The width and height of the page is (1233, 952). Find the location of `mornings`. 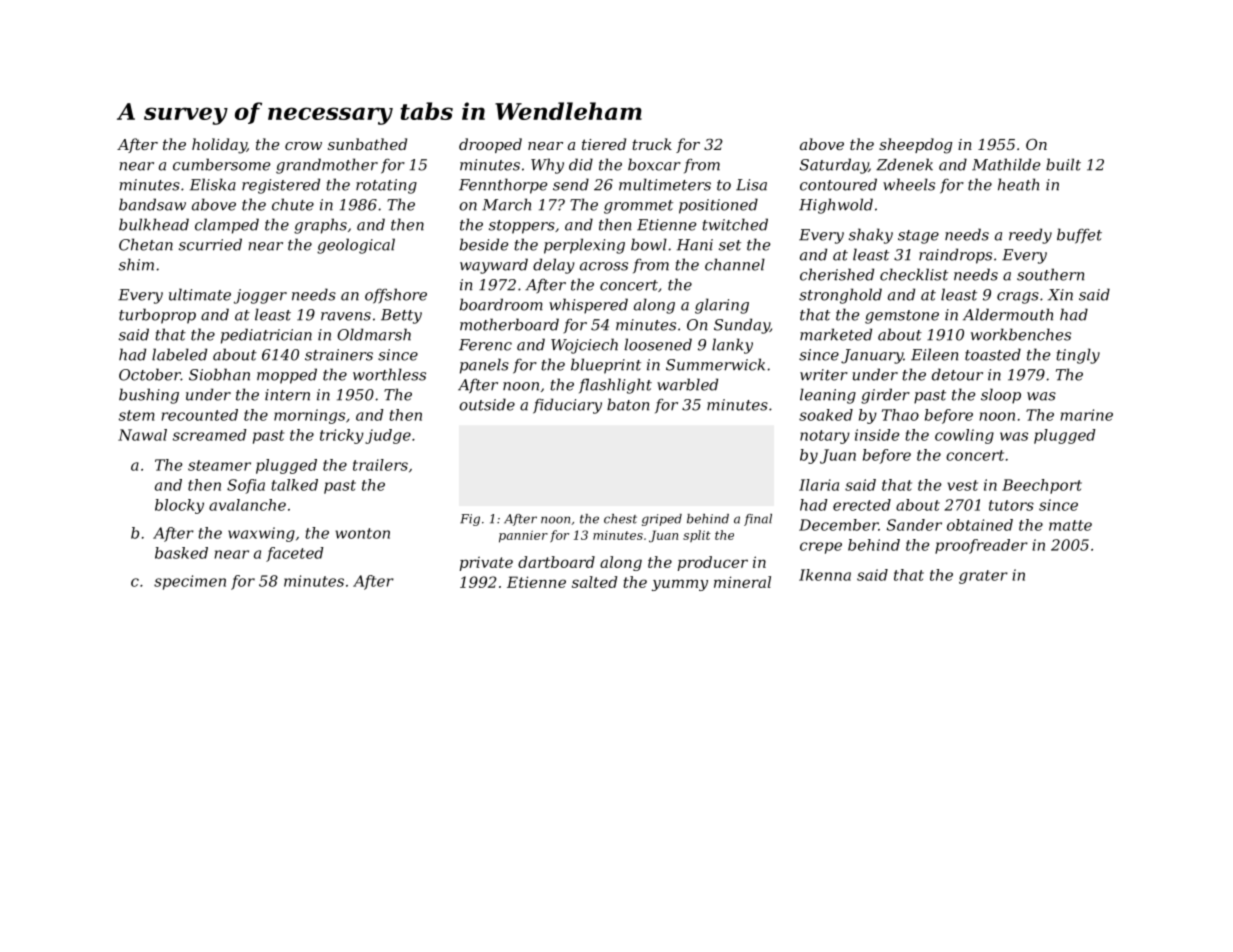

mornings is located at coordinates (309, 416).
